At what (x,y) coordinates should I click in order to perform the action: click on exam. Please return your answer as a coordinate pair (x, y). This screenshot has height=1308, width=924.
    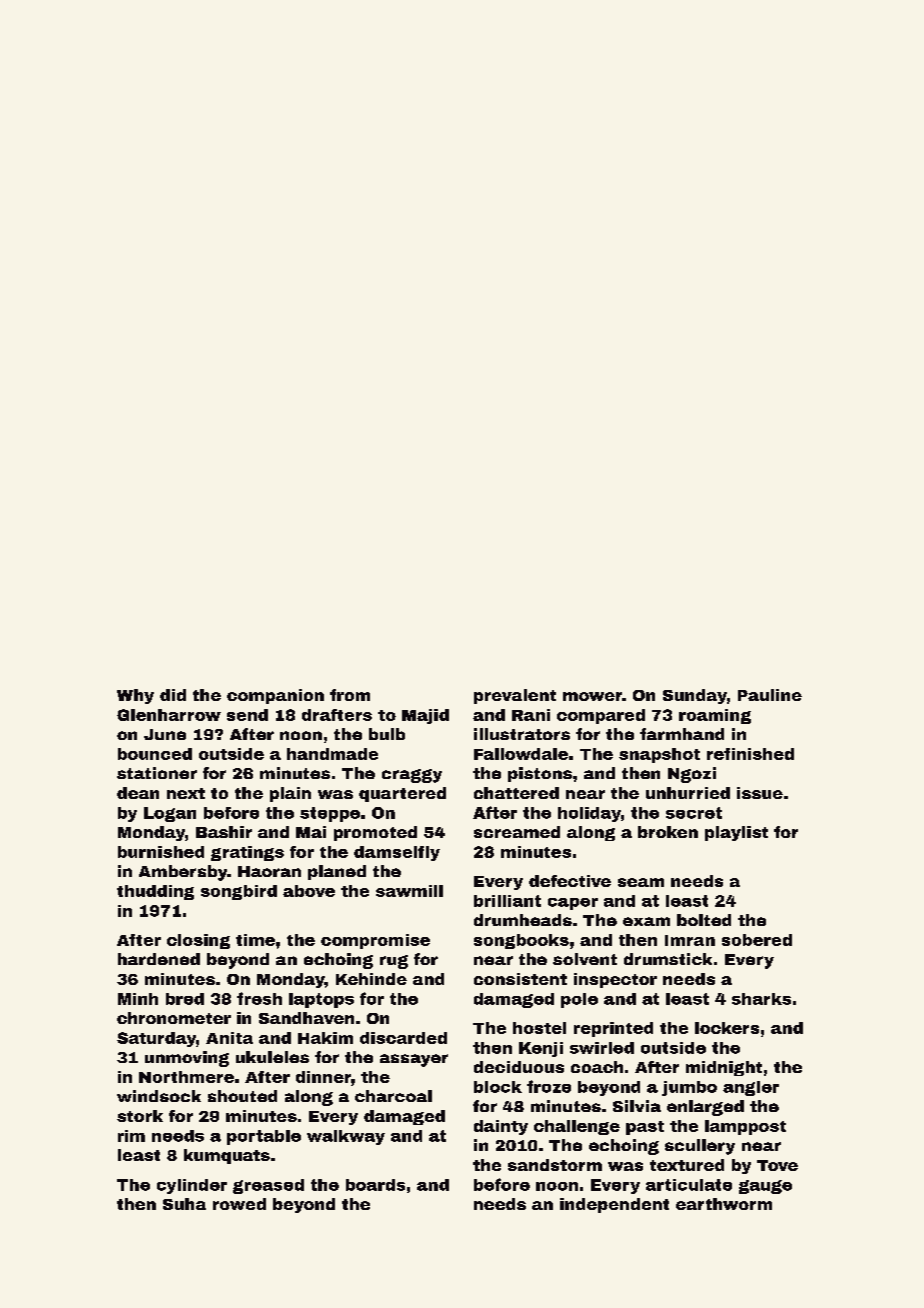
    Looking at the image, I should click on (646, 921).
